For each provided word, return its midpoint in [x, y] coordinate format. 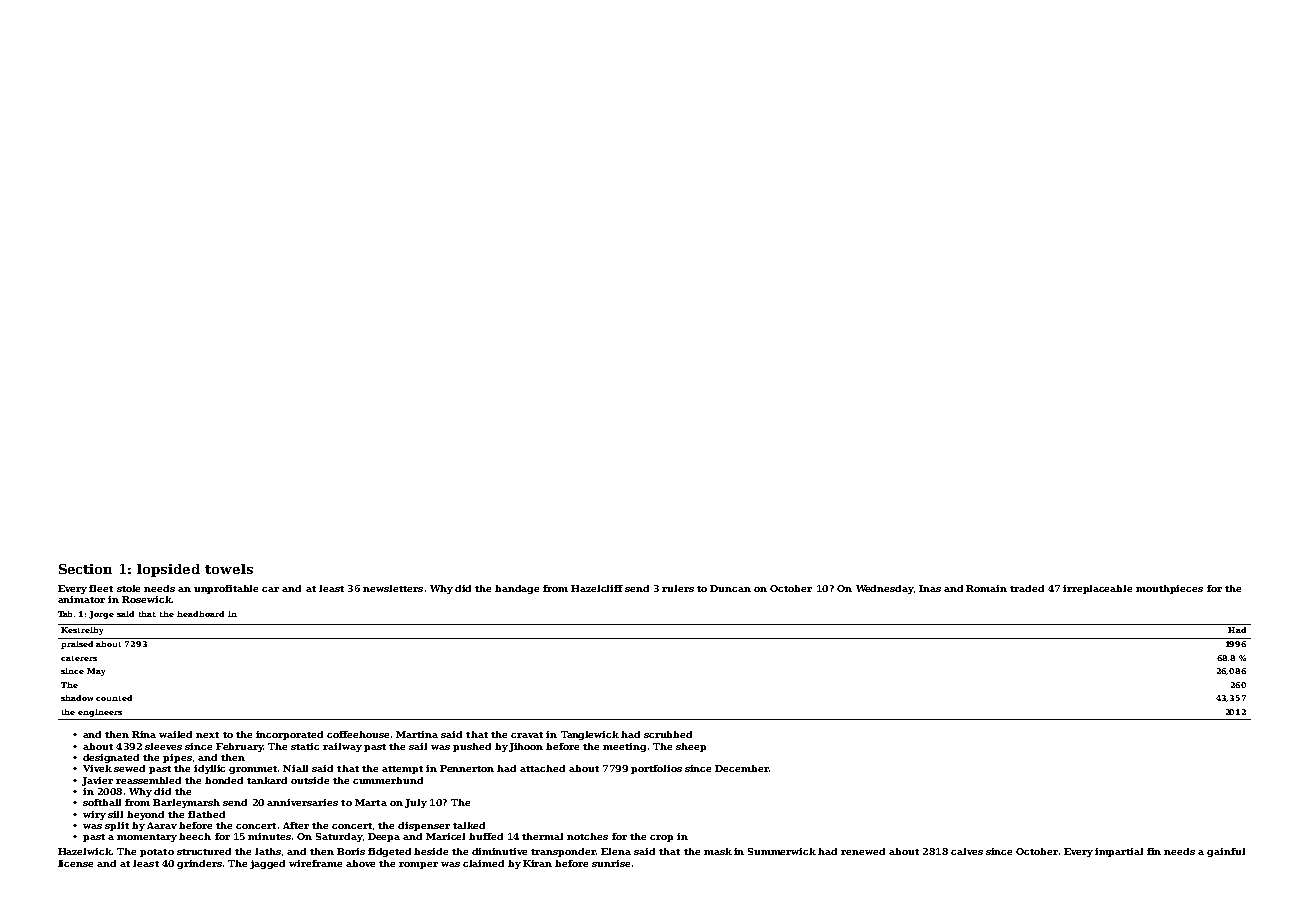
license [75, 863]
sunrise [611, 863]
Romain [986, 588]
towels [229, 569]
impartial [1119, 852]
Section [85, 569]
